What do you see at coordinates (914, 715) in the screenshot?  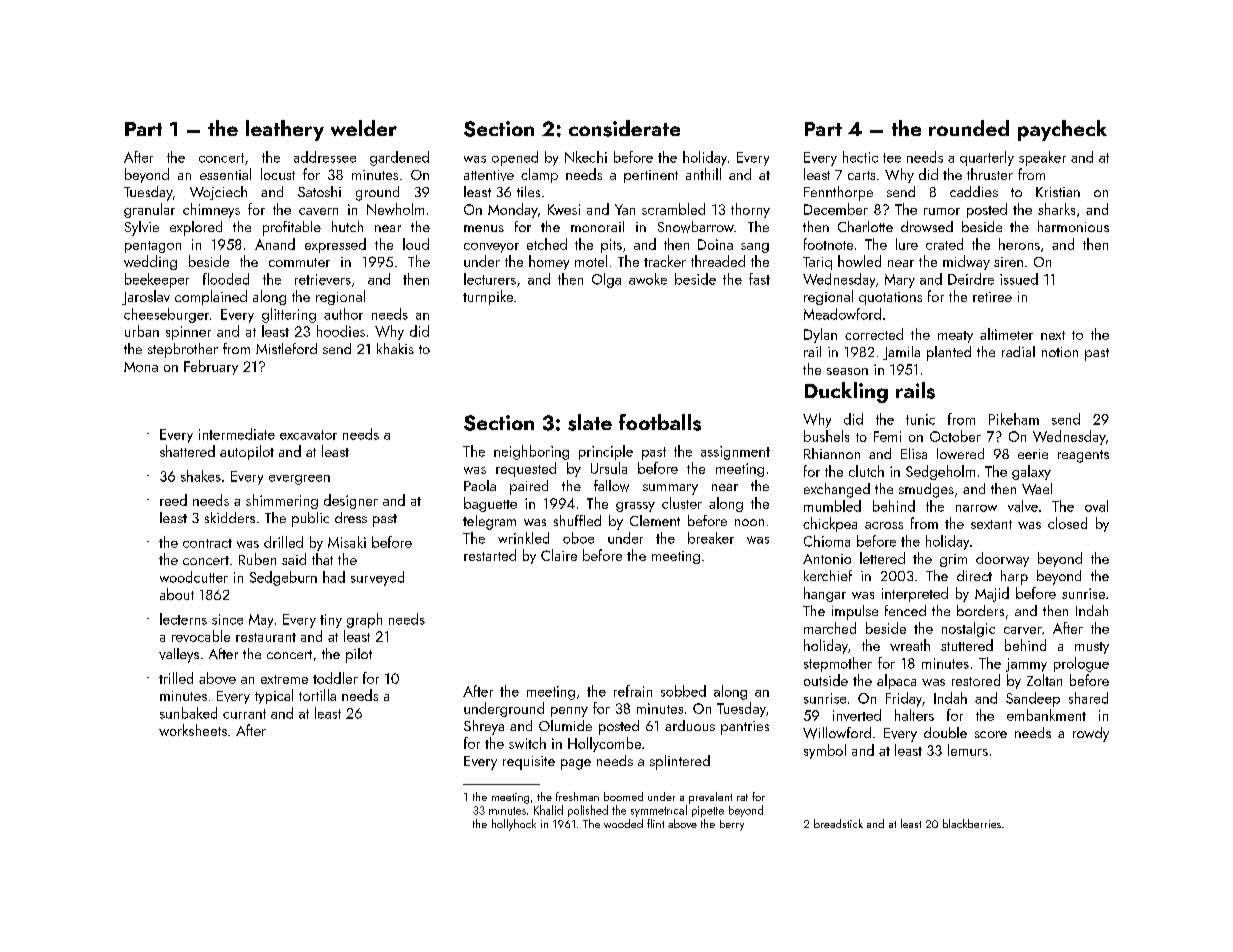 I see `halters` at bounding box center [914, 715].
